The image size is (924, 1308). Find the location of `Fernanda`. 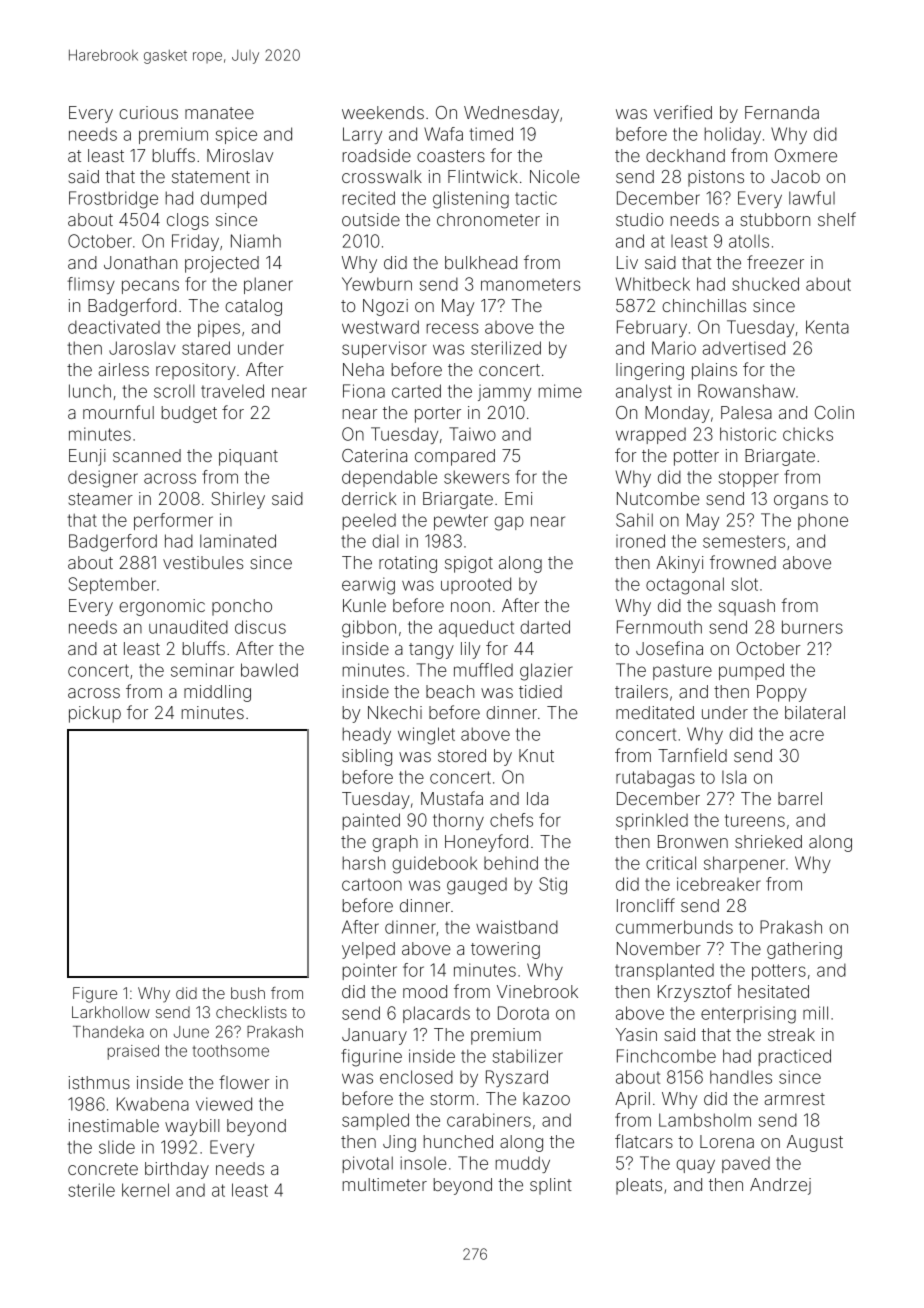

Fernanda is located at coordinates (782, 112).
